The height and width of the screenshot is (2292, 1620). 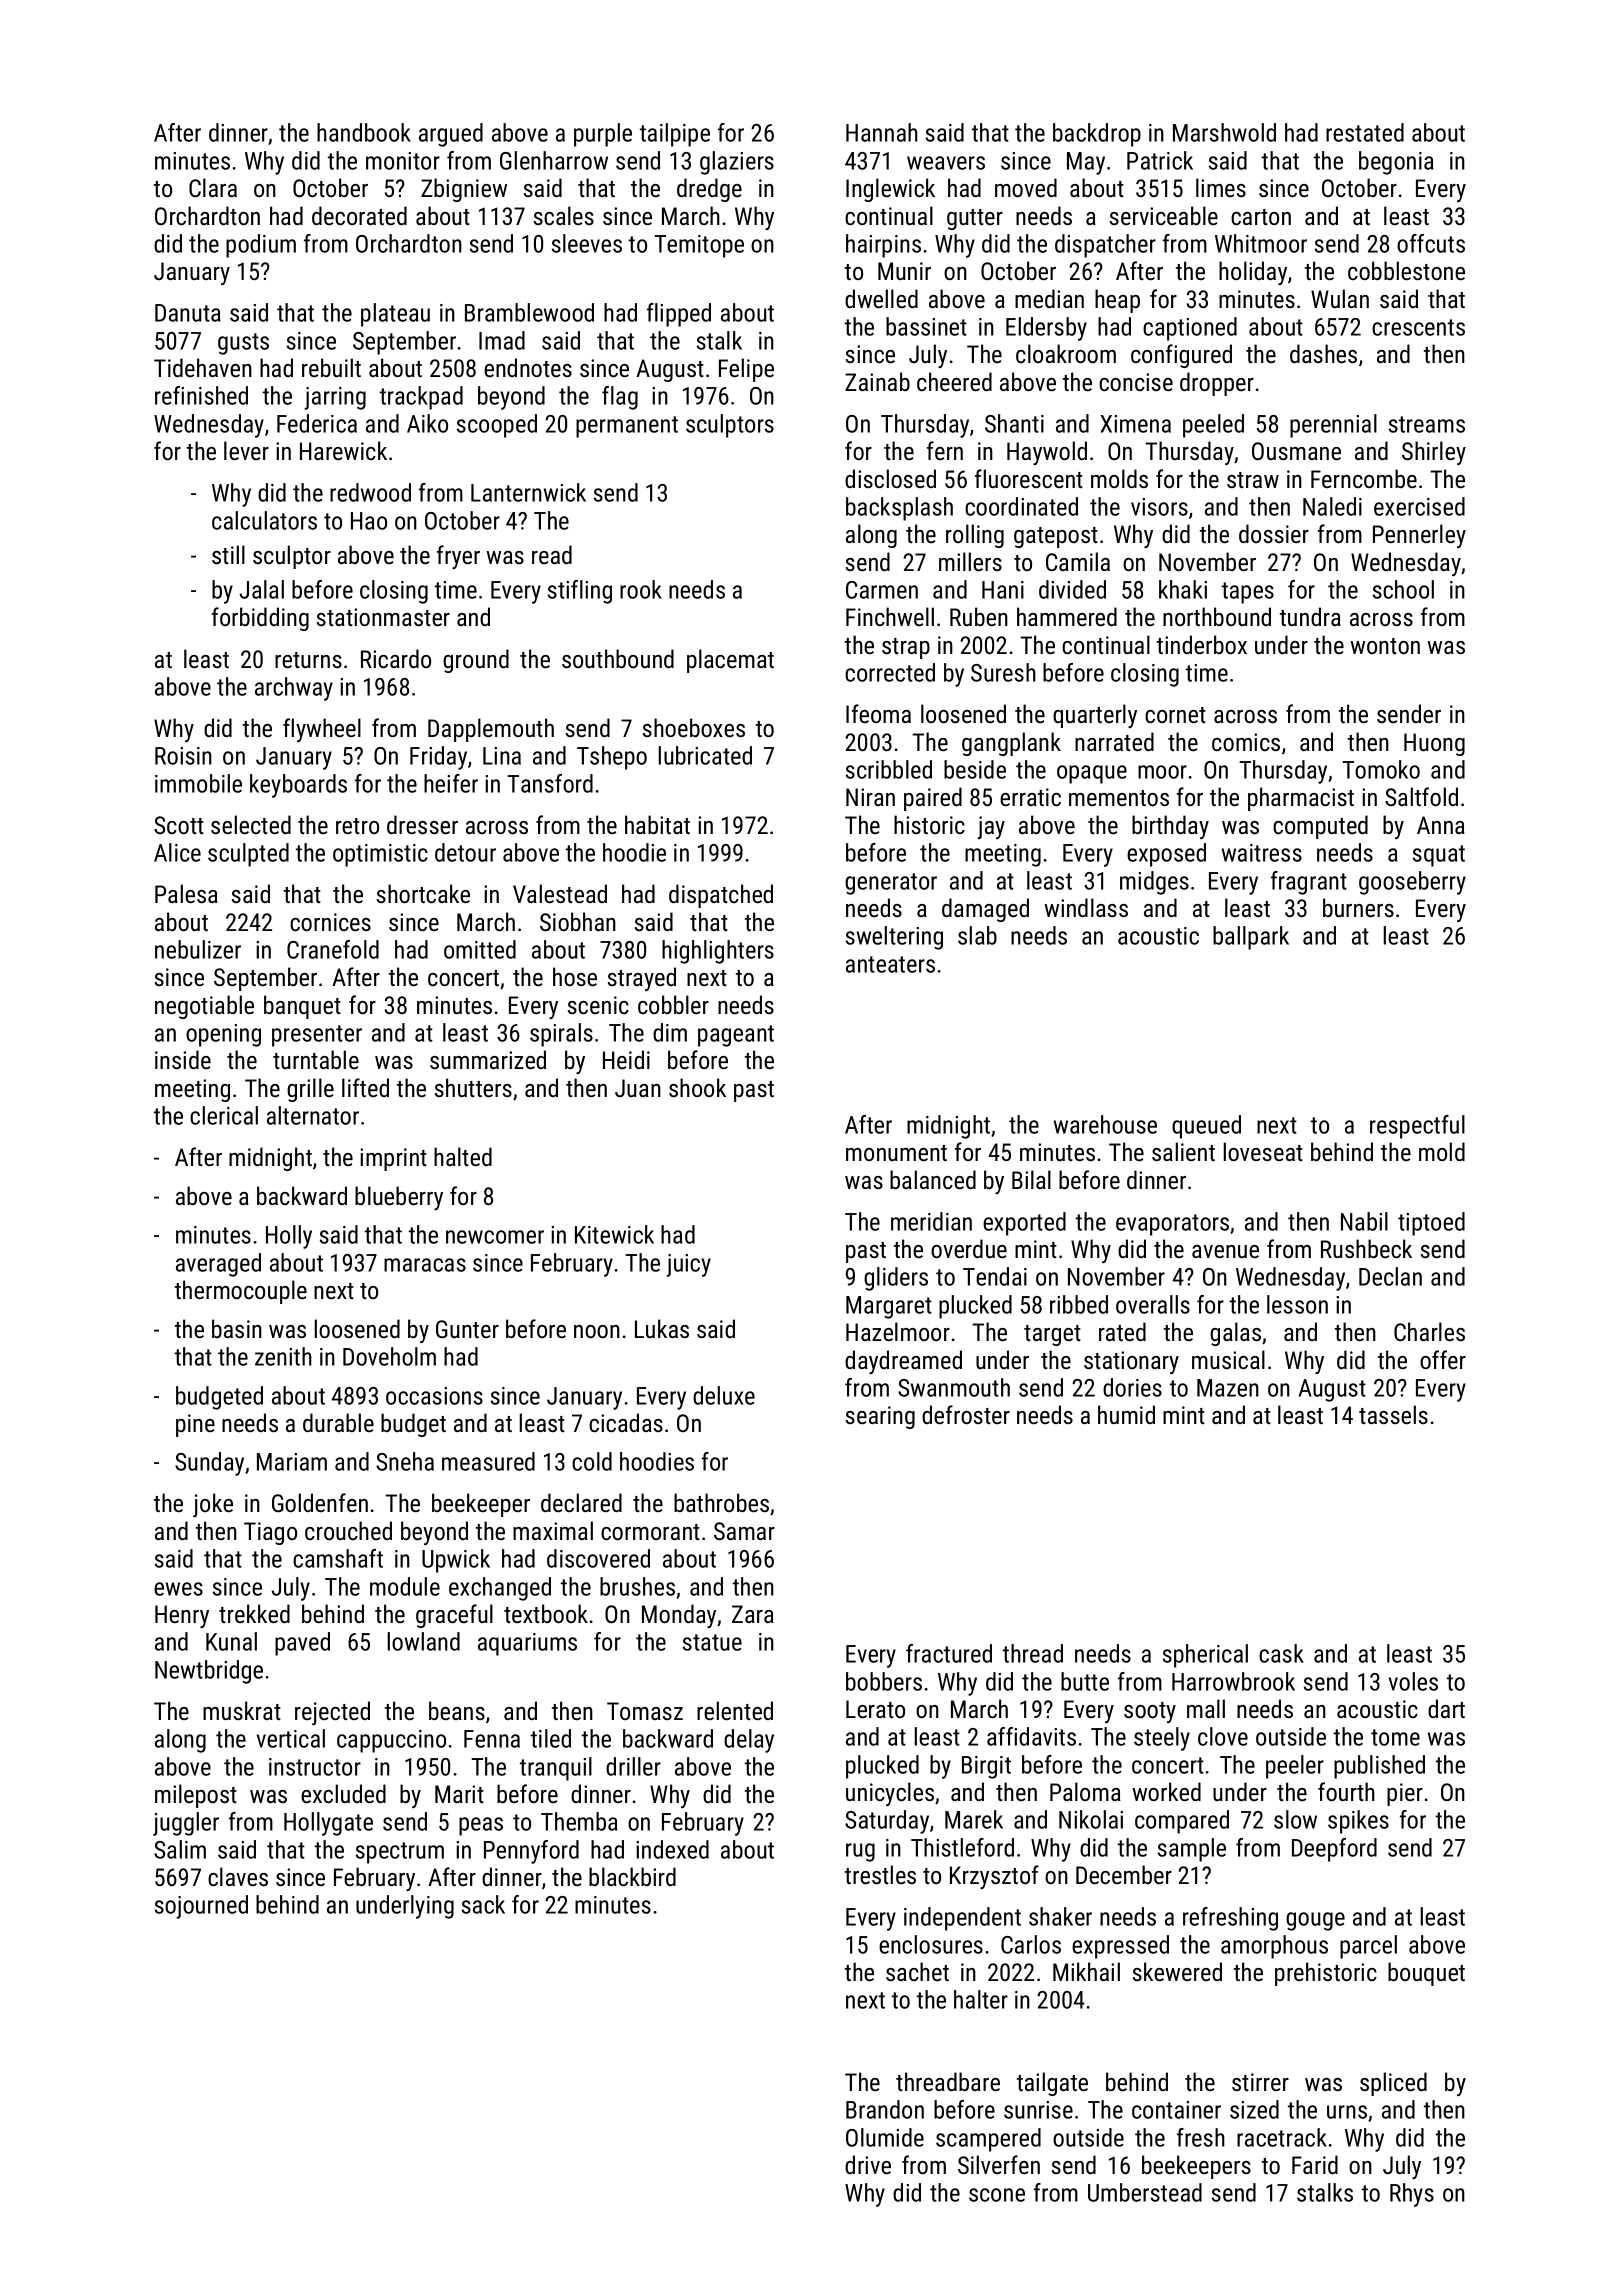 What do you see at coordinates (744, 1531) in the screenshot?
I see `Samar` at bounding box center [744, 1531].
